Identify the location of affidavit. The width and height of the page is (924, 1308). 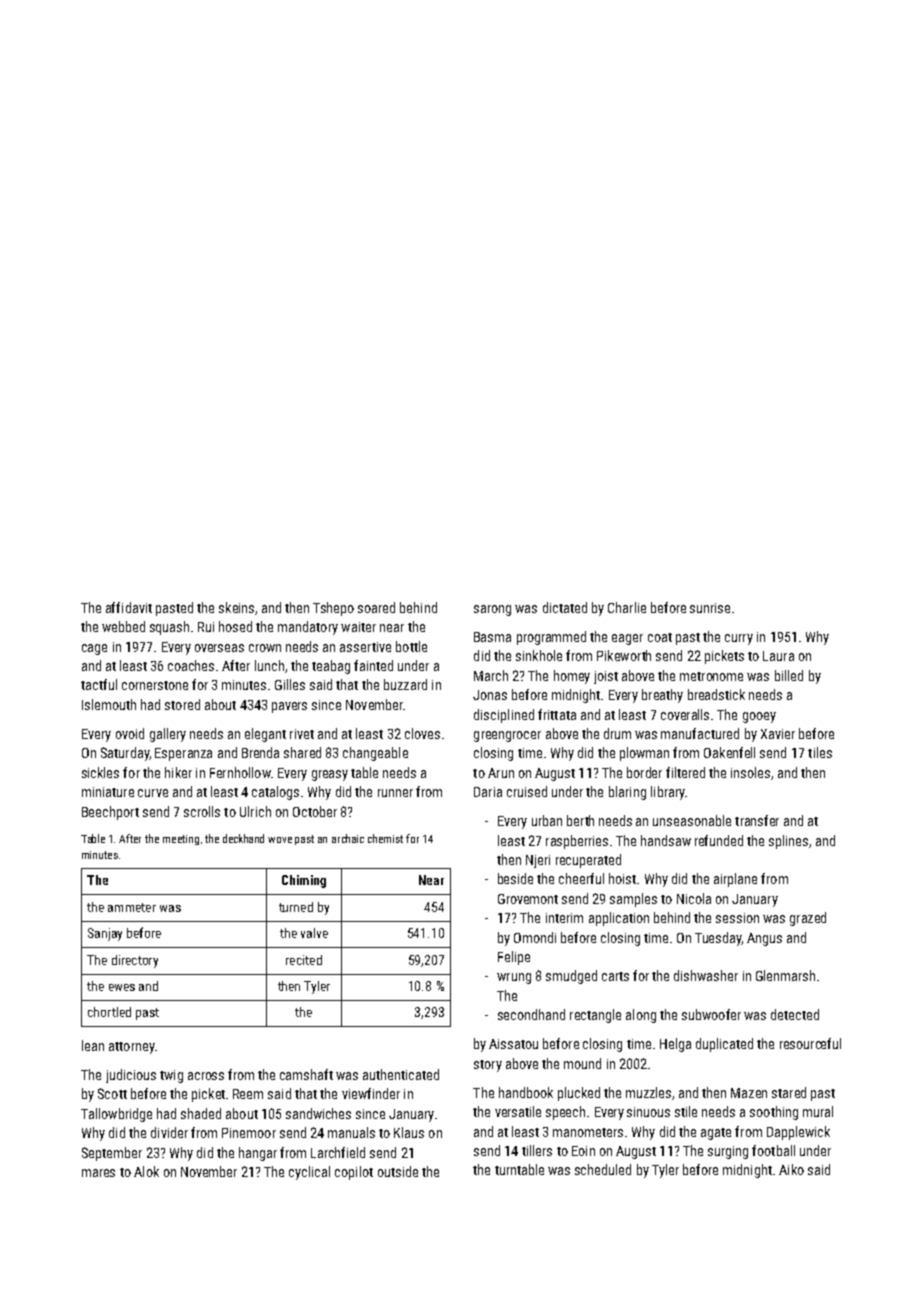
(129, 607).
